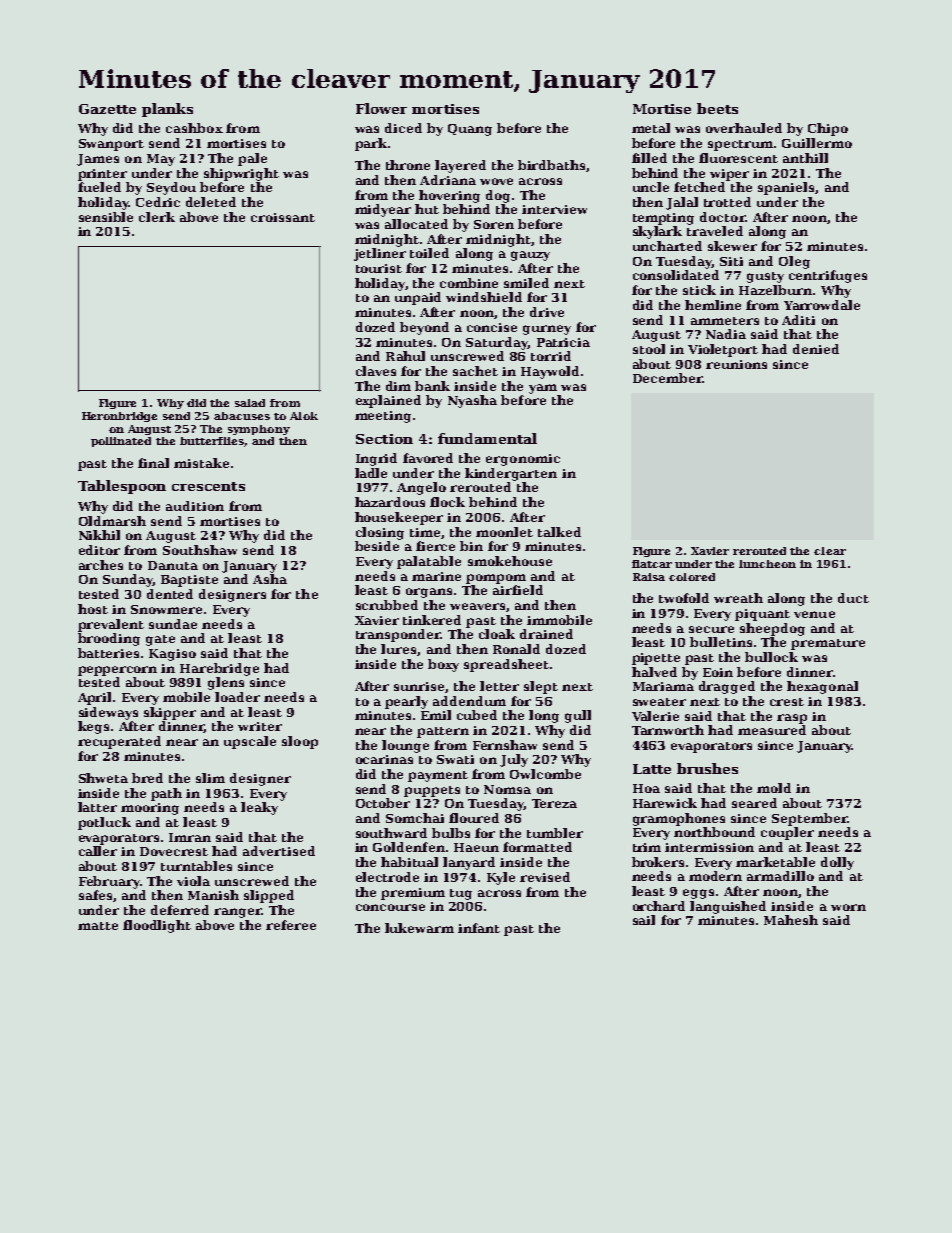 The height and width of the page is (1233, 952). Describe the element at coordinates (848, 907) in the page. I see `worn` at that location.
